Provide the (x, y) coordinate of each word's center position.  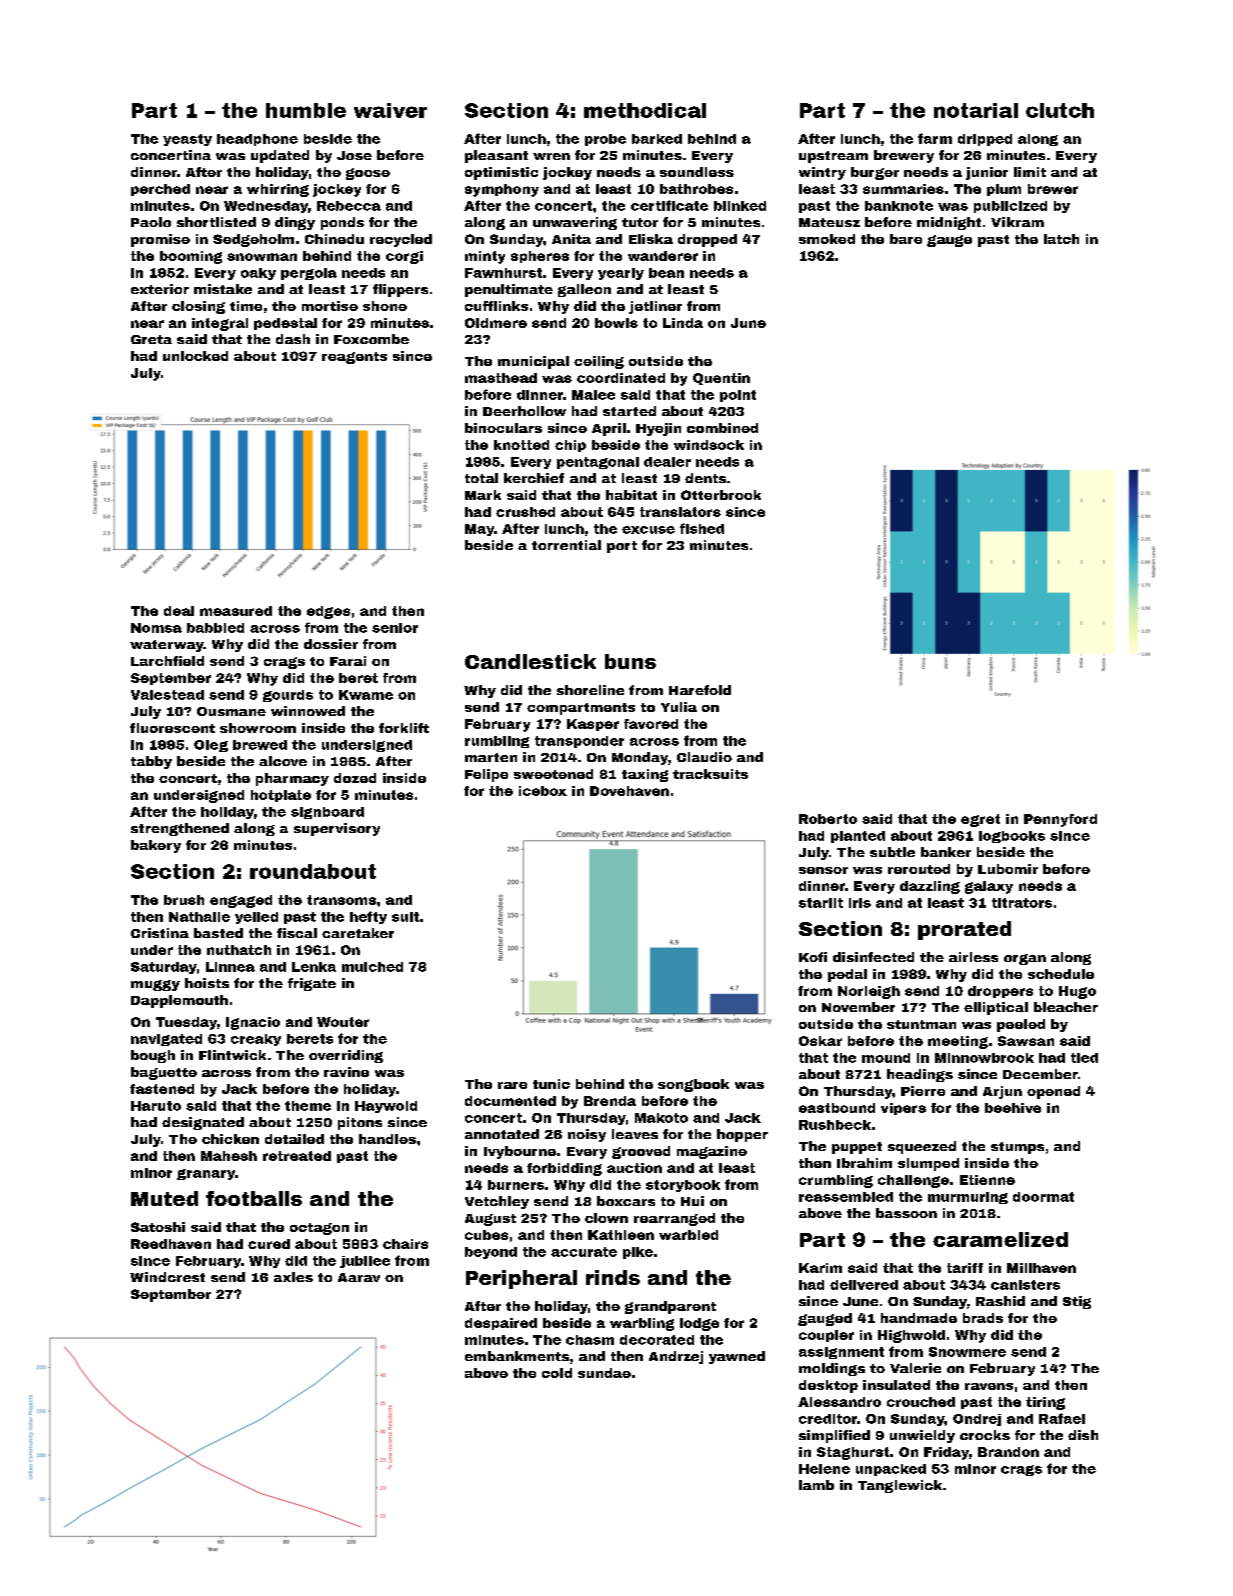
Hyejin (658, 429)
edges (328, 612)
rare (512, 1085)
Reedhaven (171, 1244)
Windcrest (167, 1277)
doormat (1043, 1197)
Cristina (160, 933)
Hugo (1077, 992)
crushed (525, 512)
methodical (645, 110)
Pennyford (1060, 820)
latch (1061, 239)
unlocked (195, 356)
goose (368, 174)
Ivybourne (520, 1152)
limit (1030, 172)
